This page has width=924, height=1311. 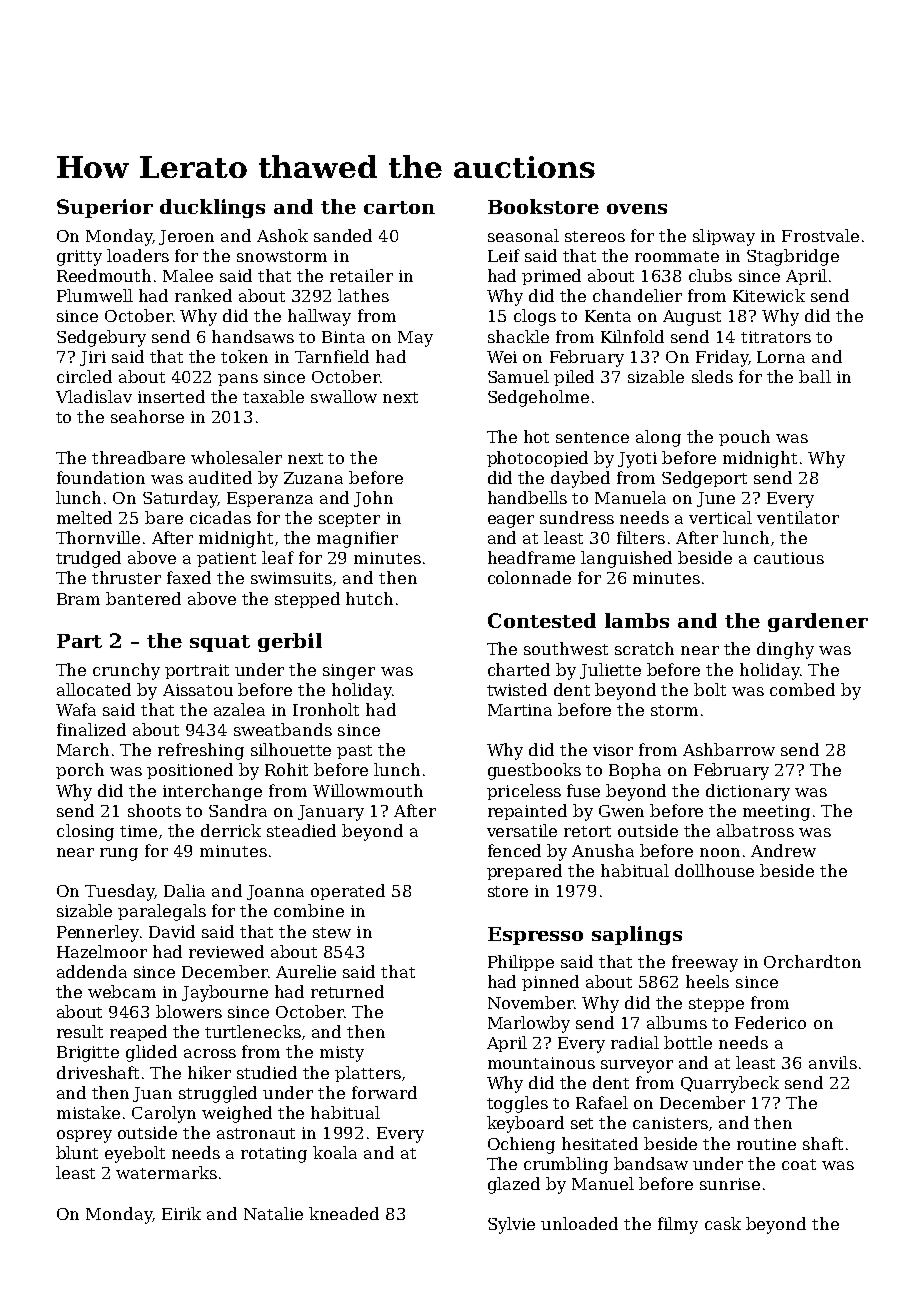 I want to click on bottle, so click(x=688, y=1042).
